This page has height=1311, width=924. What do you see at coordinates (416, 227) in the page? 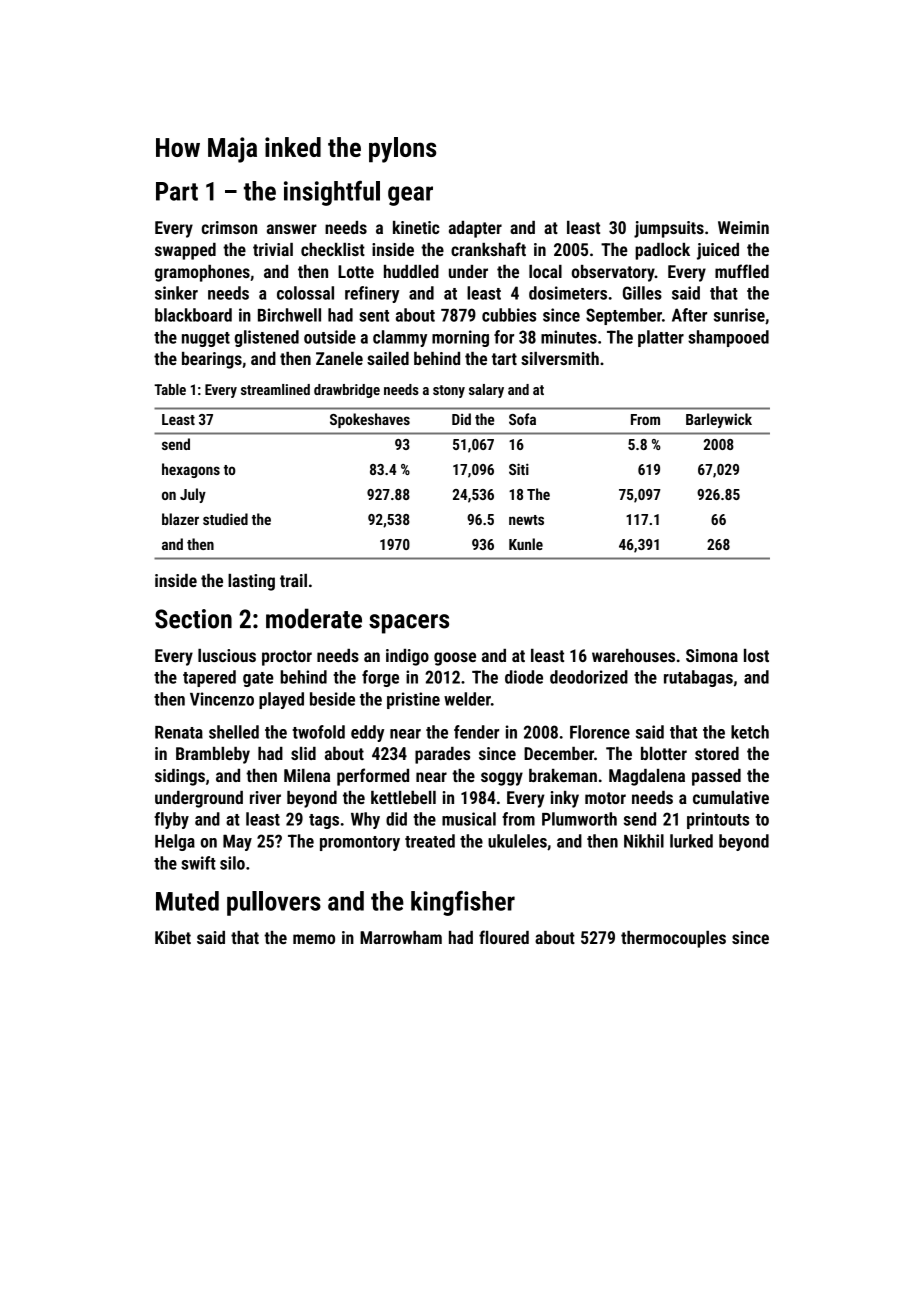
I see `kinetic` at bounding box center [416, 227].
